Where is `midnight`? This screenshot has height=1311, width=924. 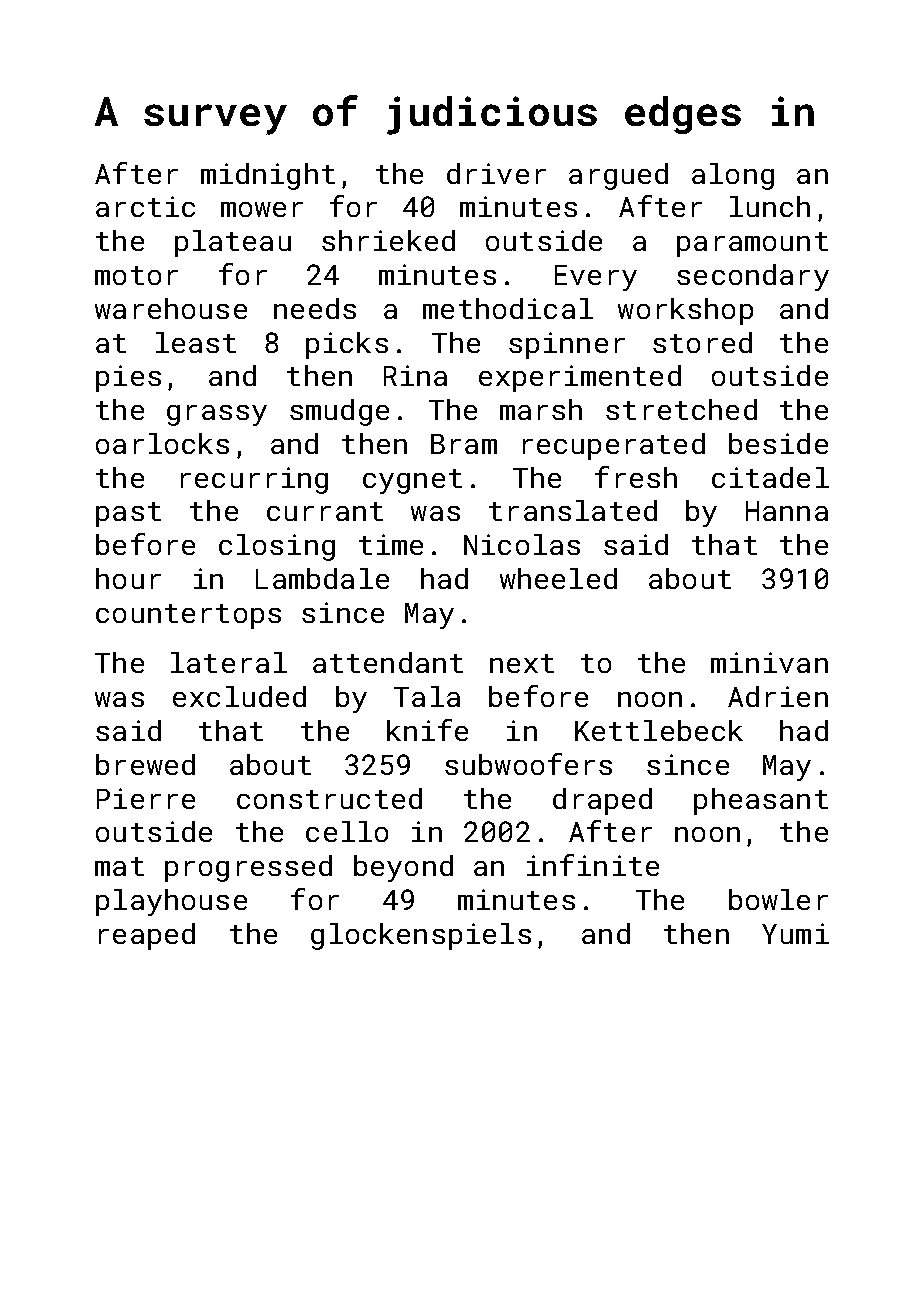 midnight is located at coordinates (268, 176).
